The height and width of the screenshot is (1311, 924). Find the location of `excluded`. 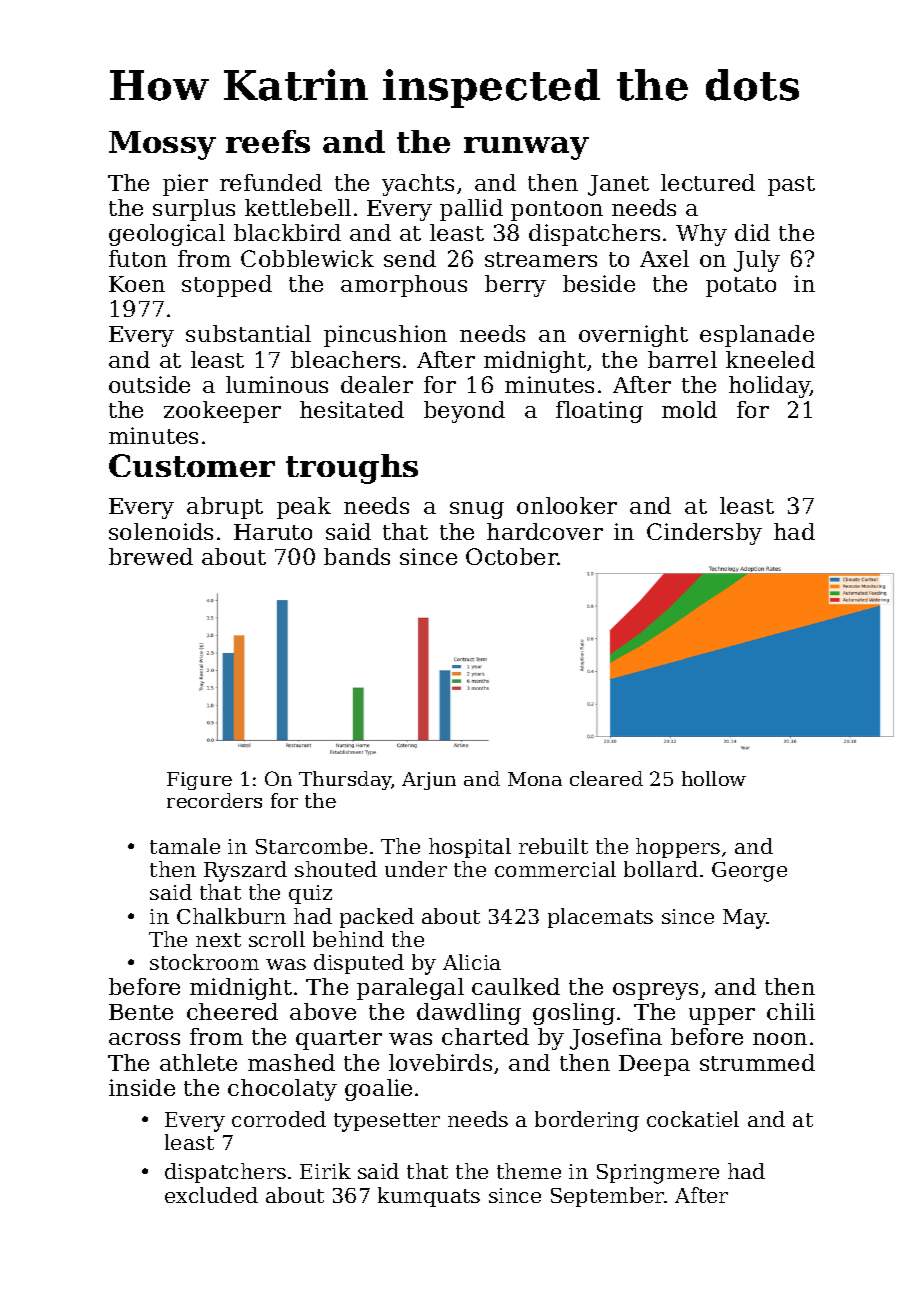

excluded is located at coordinates (211, 1195).
